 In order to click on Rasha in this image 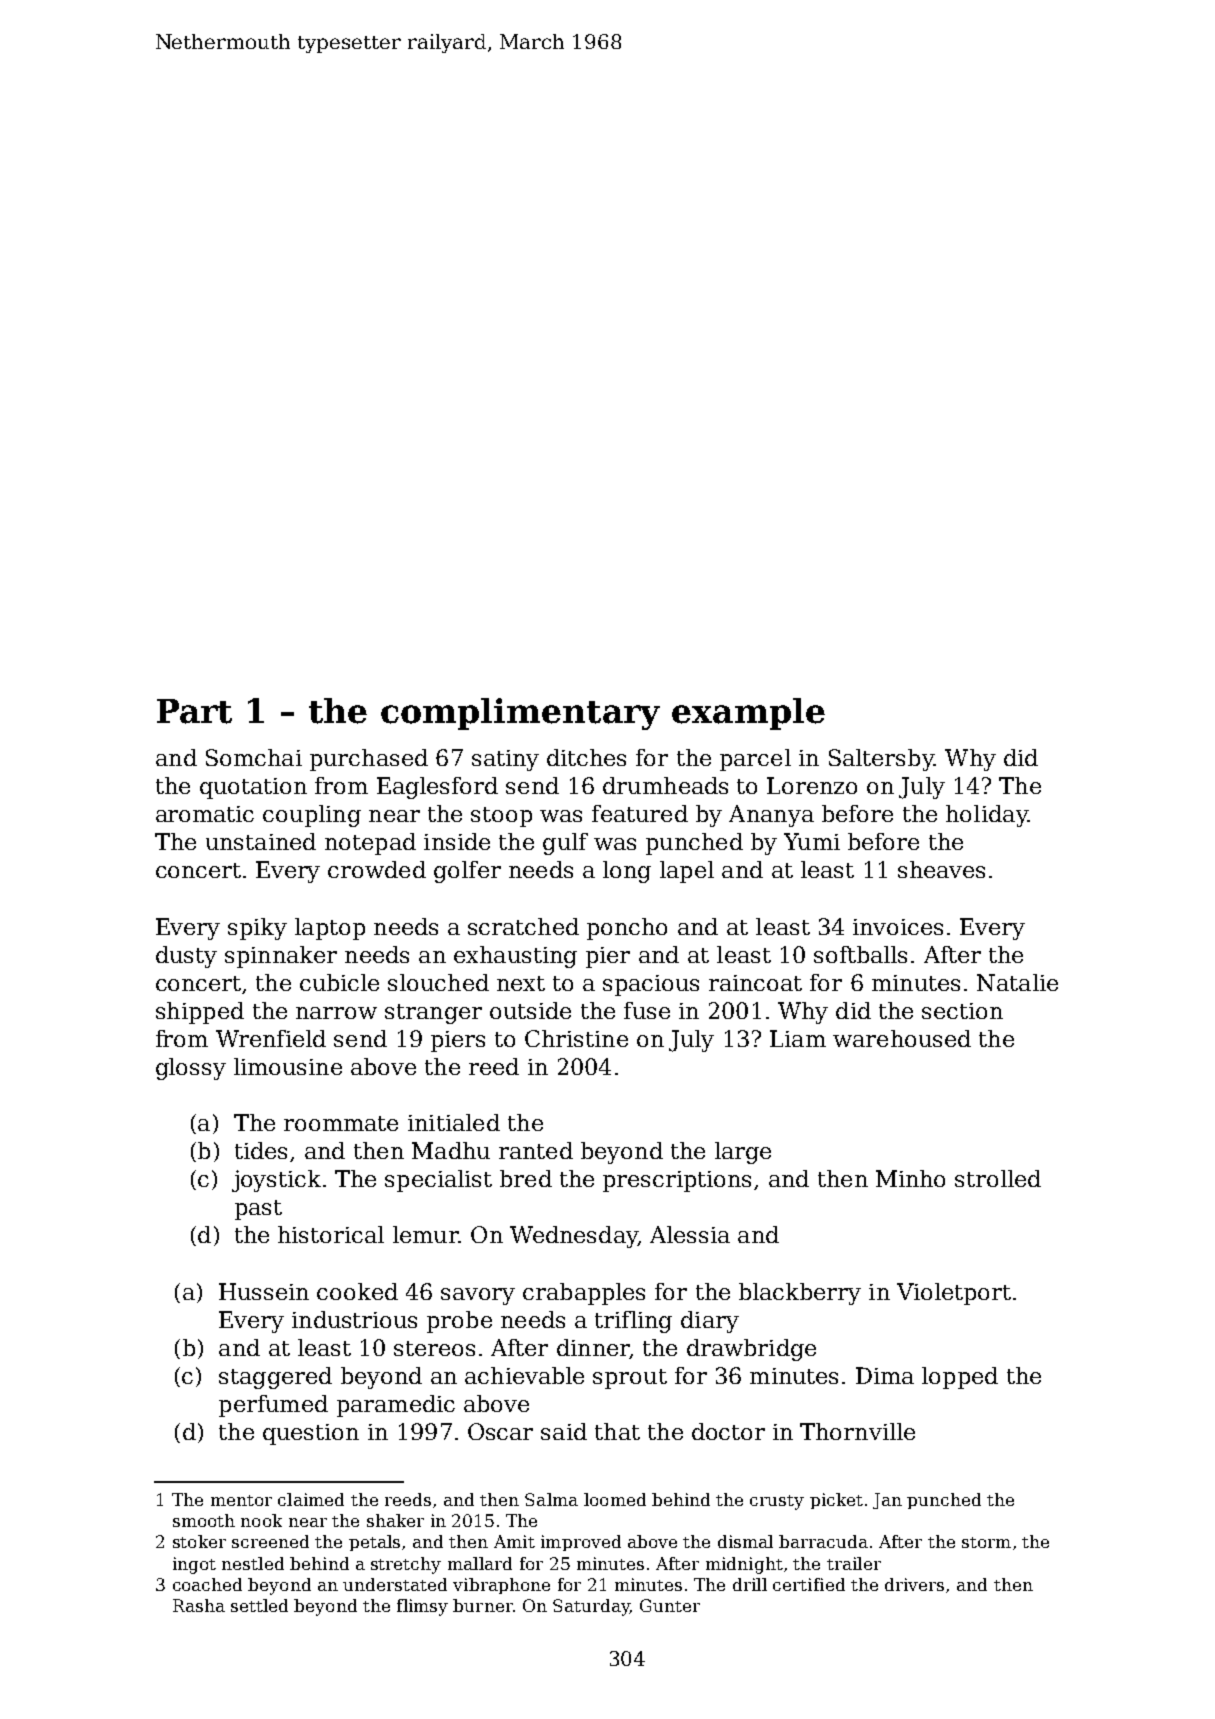, I will do `click(199, 1605)`.
